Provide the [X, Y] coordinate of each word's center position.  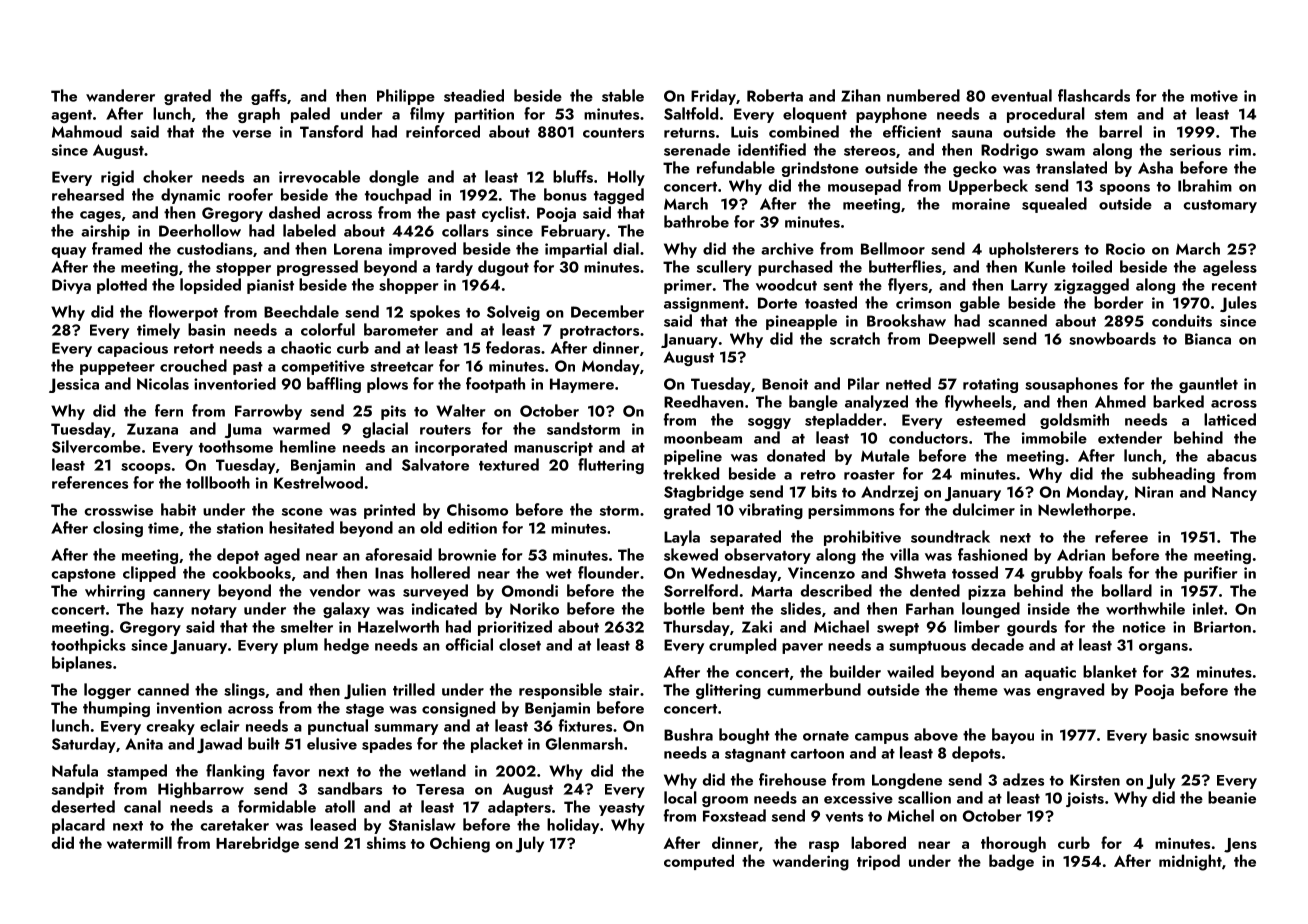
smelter [307, 626]
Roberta [775, 95]
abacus [1232, 455]
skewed [691, 554]
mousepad [864, 187]
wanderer [120, 95]
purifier [1211, 574]
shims [386, 842]
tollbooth [218, 482]
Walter [461, 410]
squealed [1054, 205]
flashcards [1094, 95]
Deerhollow [200, 230]
